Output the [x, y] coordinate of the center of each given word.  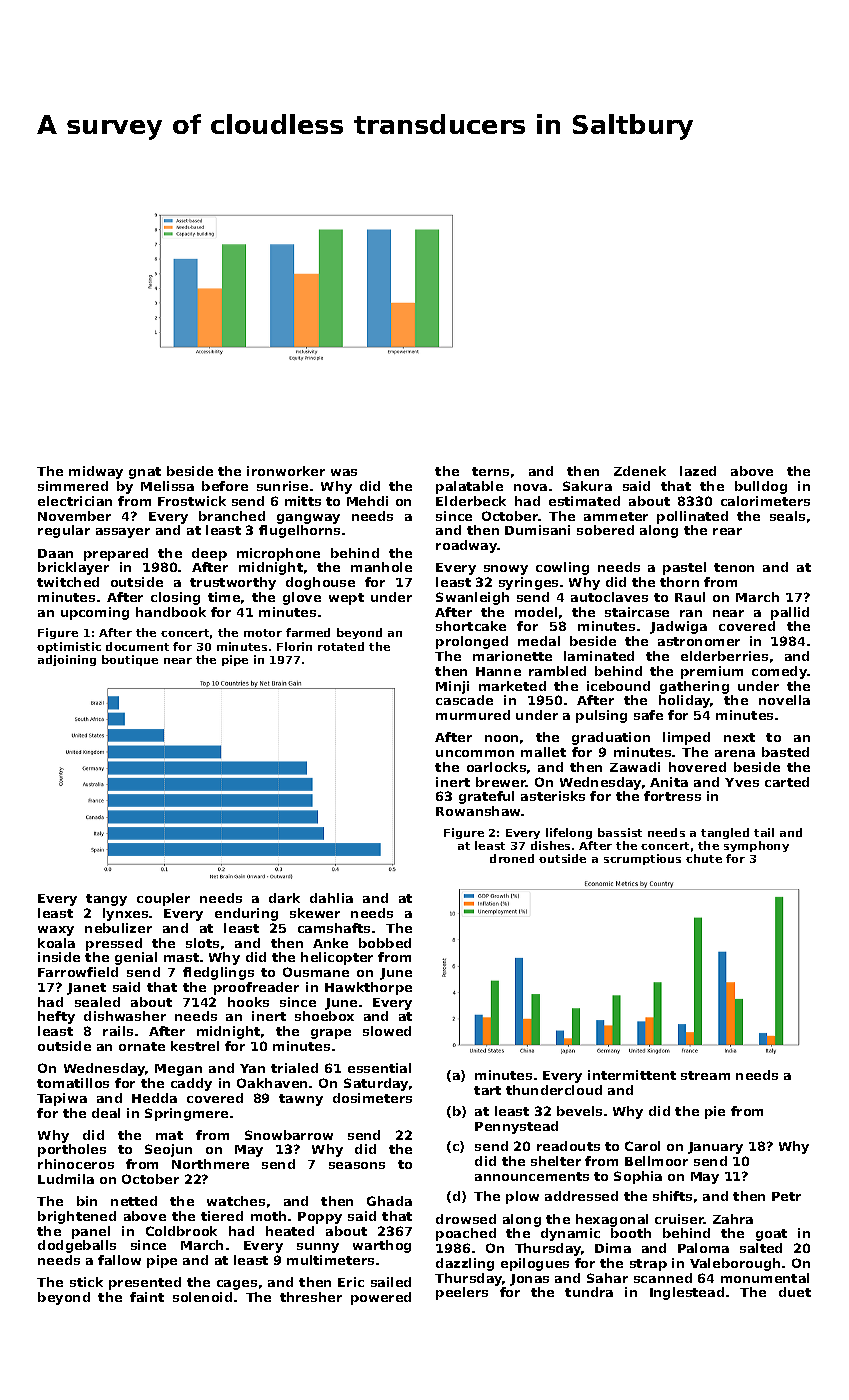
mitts [303, 501]
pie [715, 1112]
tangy [106, 900]
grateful [486, 797]
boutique [130, 660]
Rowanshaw [479, 811]
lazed [698, 471]
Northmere [210, 1164]
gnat [145, 473]
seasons [357, 1165]
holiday [685, 701]
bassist [620, 832]
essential [379, 1068]
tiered [222, 1216]
